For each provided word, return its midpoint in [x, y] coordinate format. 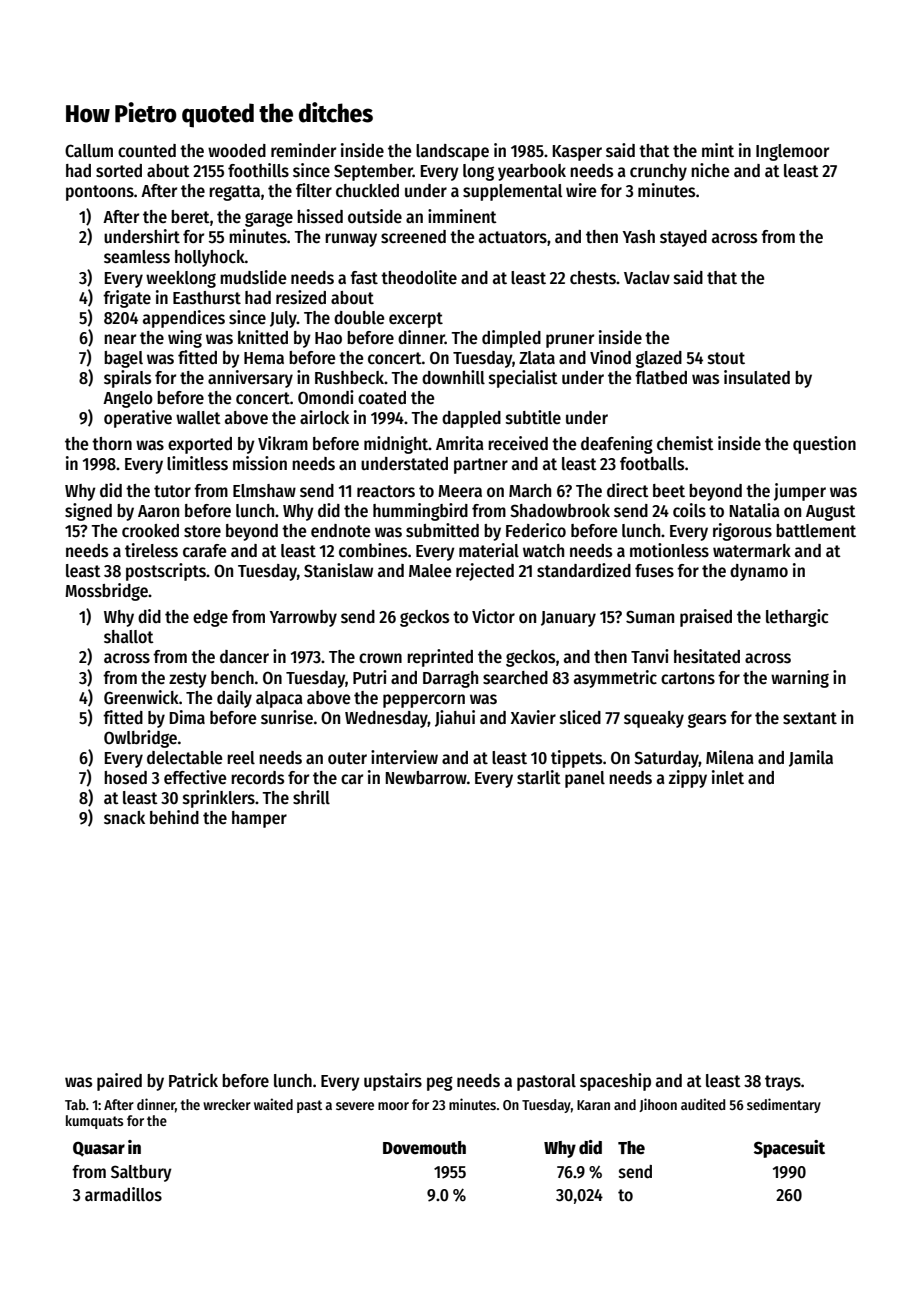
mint [718, 150]
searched [515, 678]
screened [413, 237]
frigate [127, 299]
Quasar [99, 1149]
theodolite [419, 277]
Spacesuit [789, 1149]
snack [124, 818]
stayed [683, 238]
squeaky [654, 719]
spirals [127, 379]
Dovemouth [424, 1148]
